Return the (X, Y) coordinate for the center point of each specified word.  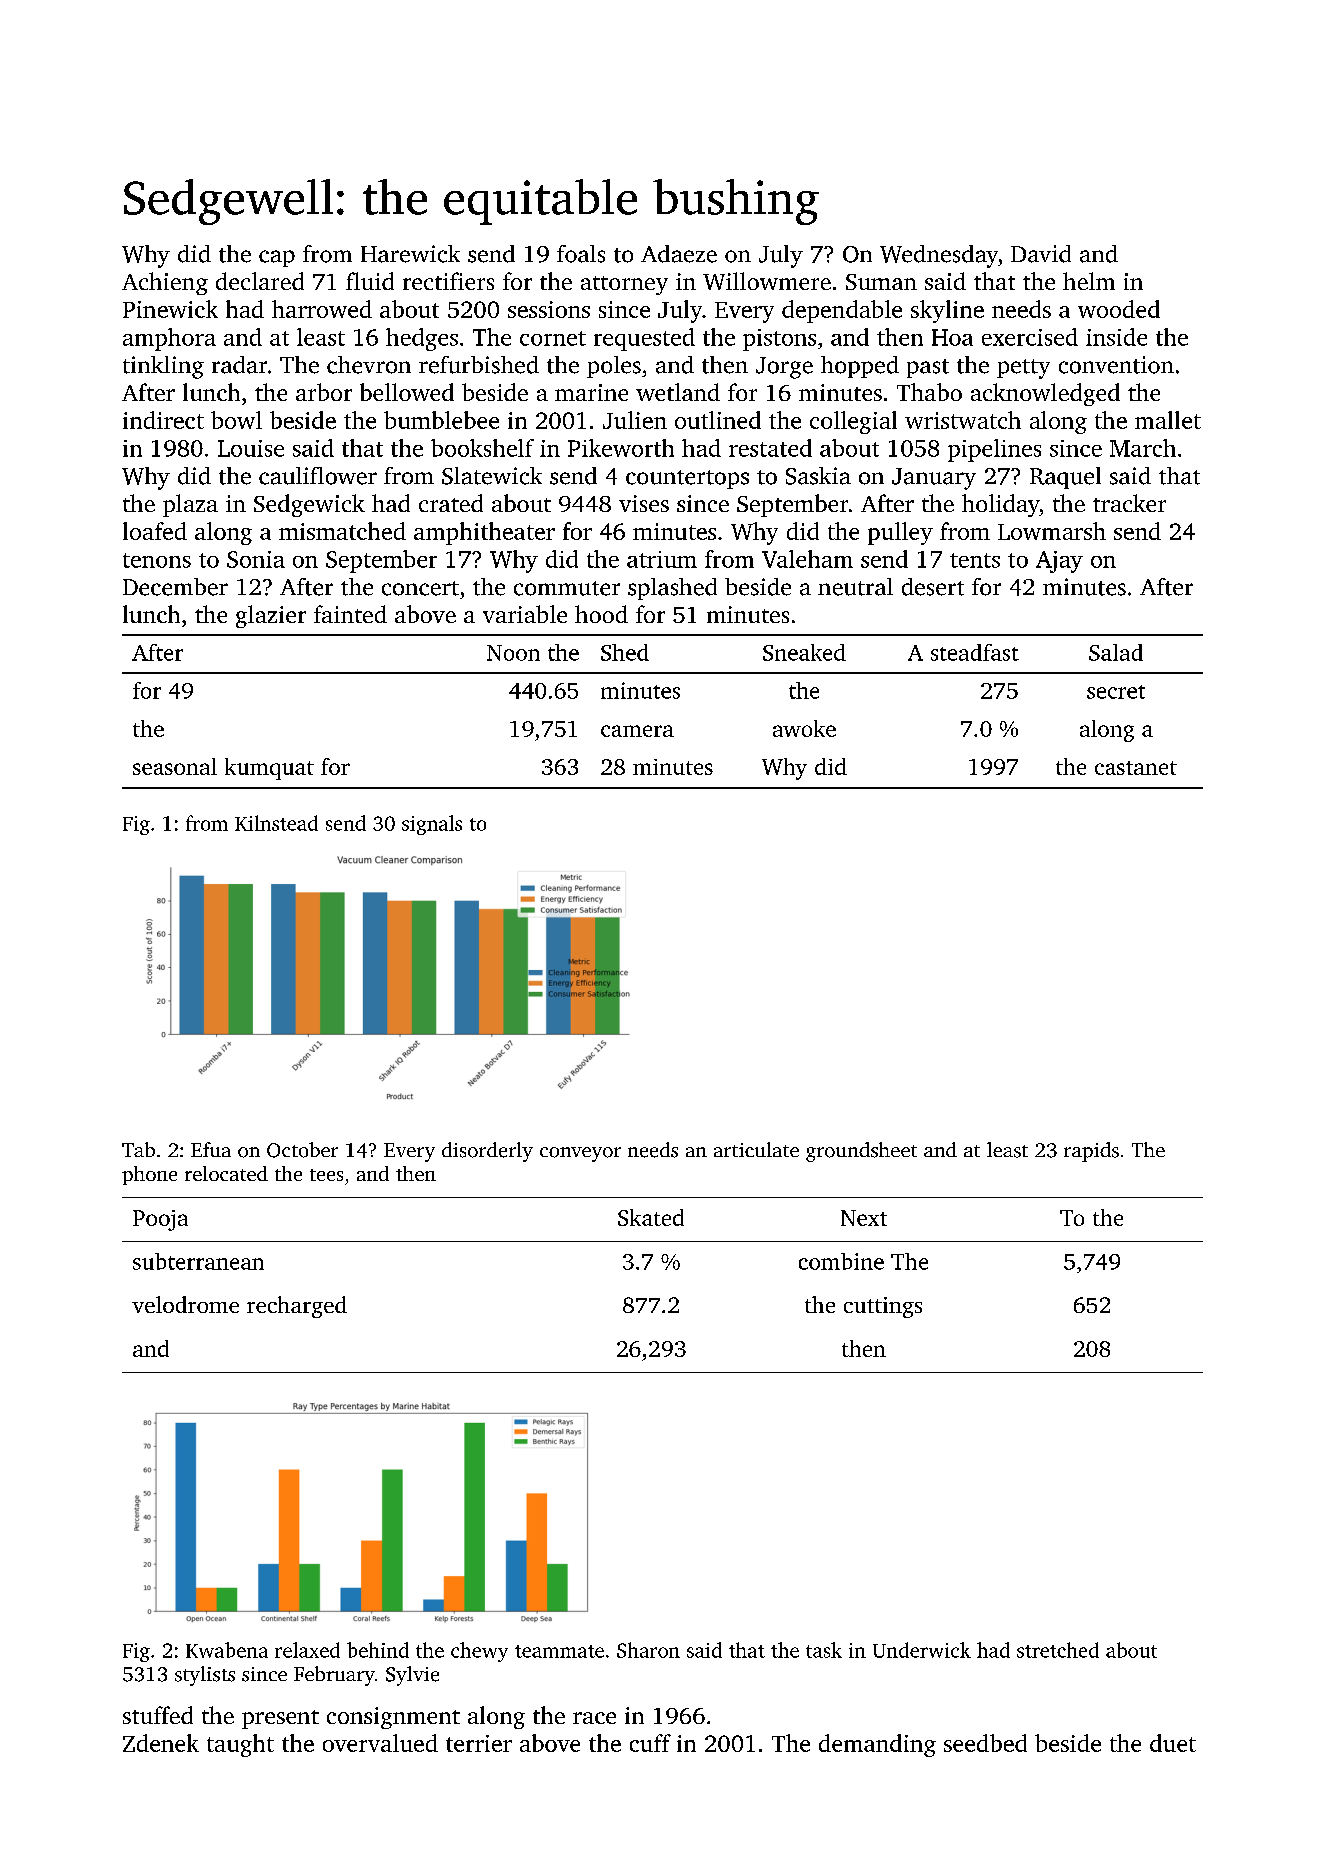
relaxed (307, 1650)
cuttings (883, 1307)
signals (432, 825)
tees (326, 1175)
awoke (804, 728)
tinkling (163, 367)
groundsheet (861, 1152)
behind (378, 1650)
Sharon (648, 1650)
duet (1173, 1743)
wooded (1119, 309)
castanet (1136, 768)
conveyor (580, 1154)
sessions (549, 309)
